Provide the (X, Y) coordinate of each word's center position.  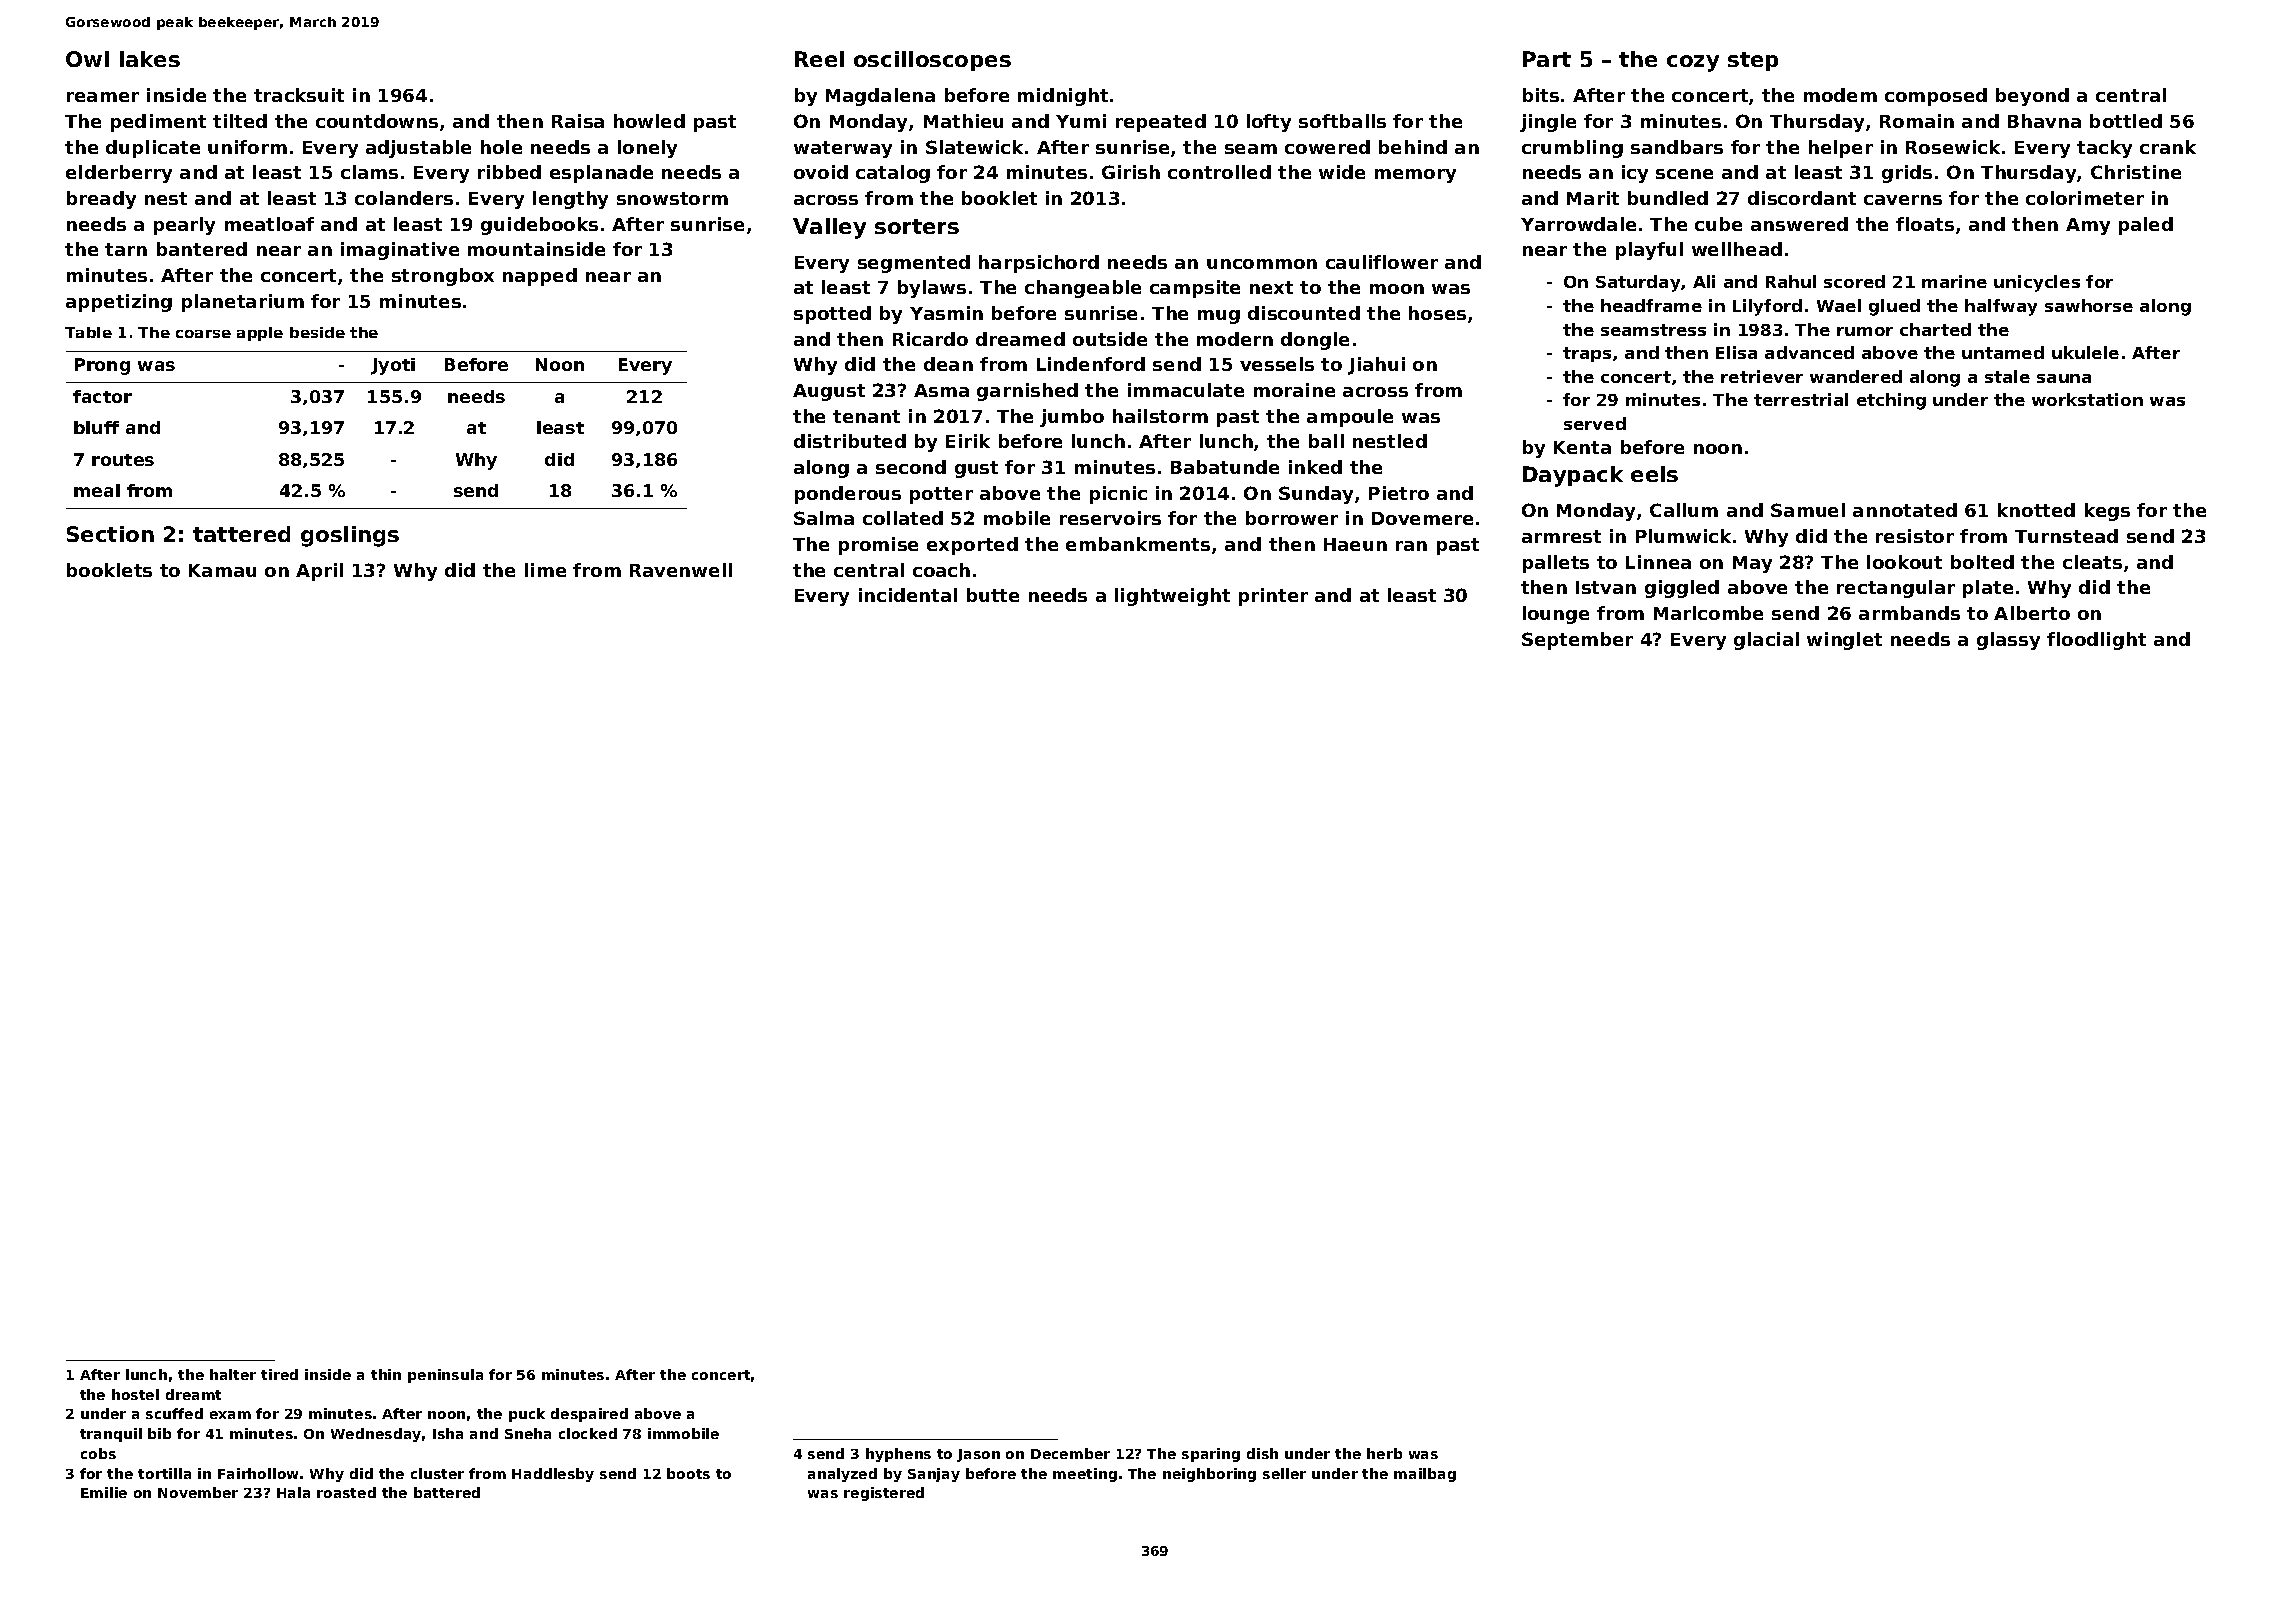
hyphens (898, 1455)
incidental (908, 595)
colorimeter (2085, 198)
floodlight (2096, 641)
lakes (150, 59)
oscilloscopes (932, 61)
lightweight (1172, 597)
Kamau (222, 570)
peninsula (445, 1376)
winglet (1844, 641)
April (319, 572)
